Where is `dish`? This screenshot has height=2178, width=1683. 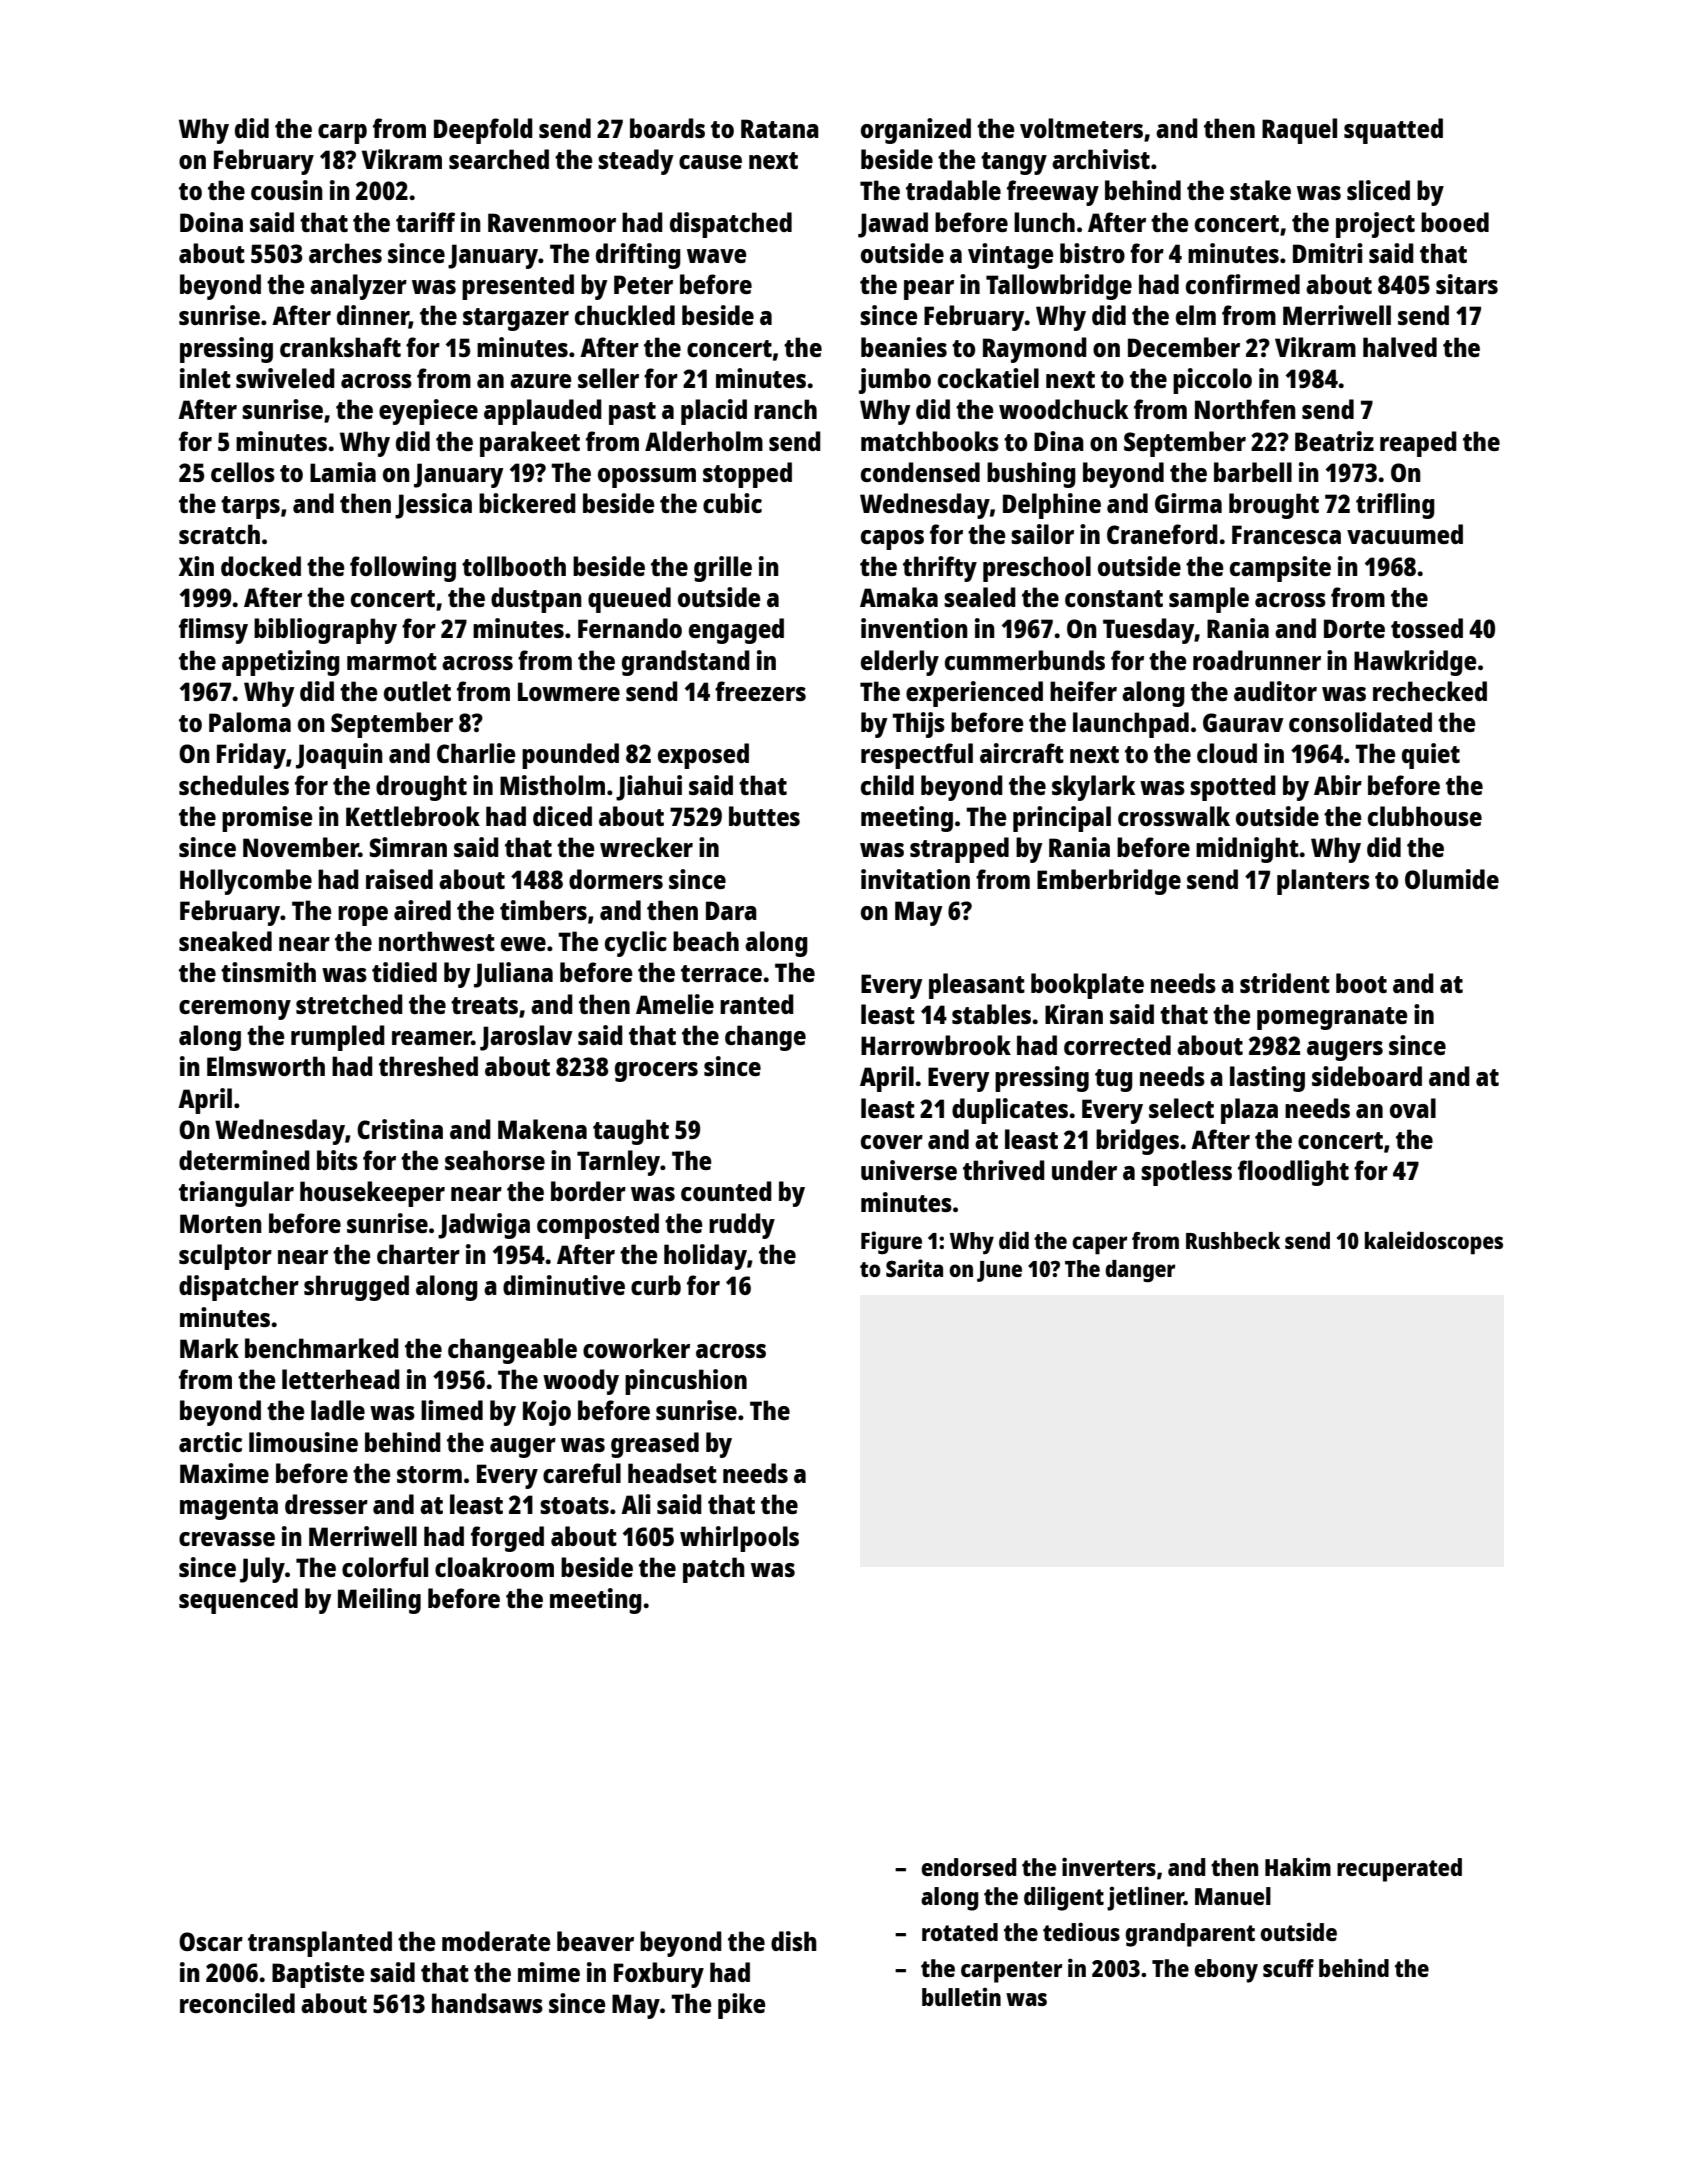 dish is located at coordinates (794, 1941).
